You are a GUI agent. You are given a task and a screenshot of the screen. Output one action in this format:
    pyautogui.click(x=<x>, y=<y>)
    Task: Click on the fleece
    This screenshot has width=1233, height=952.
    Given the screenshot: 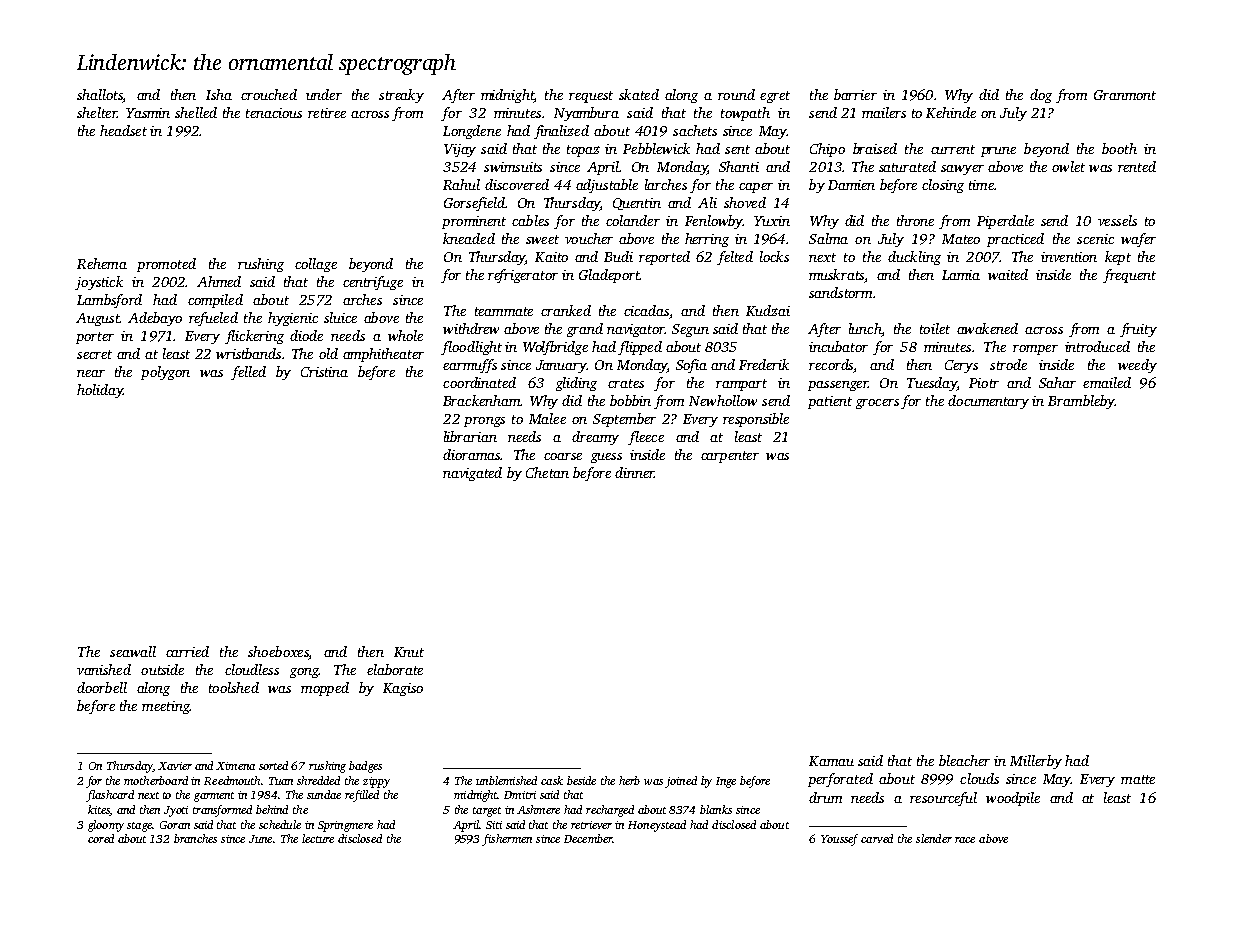 What is the action you would take?
    pyautogui.click(x=646, y=438)
